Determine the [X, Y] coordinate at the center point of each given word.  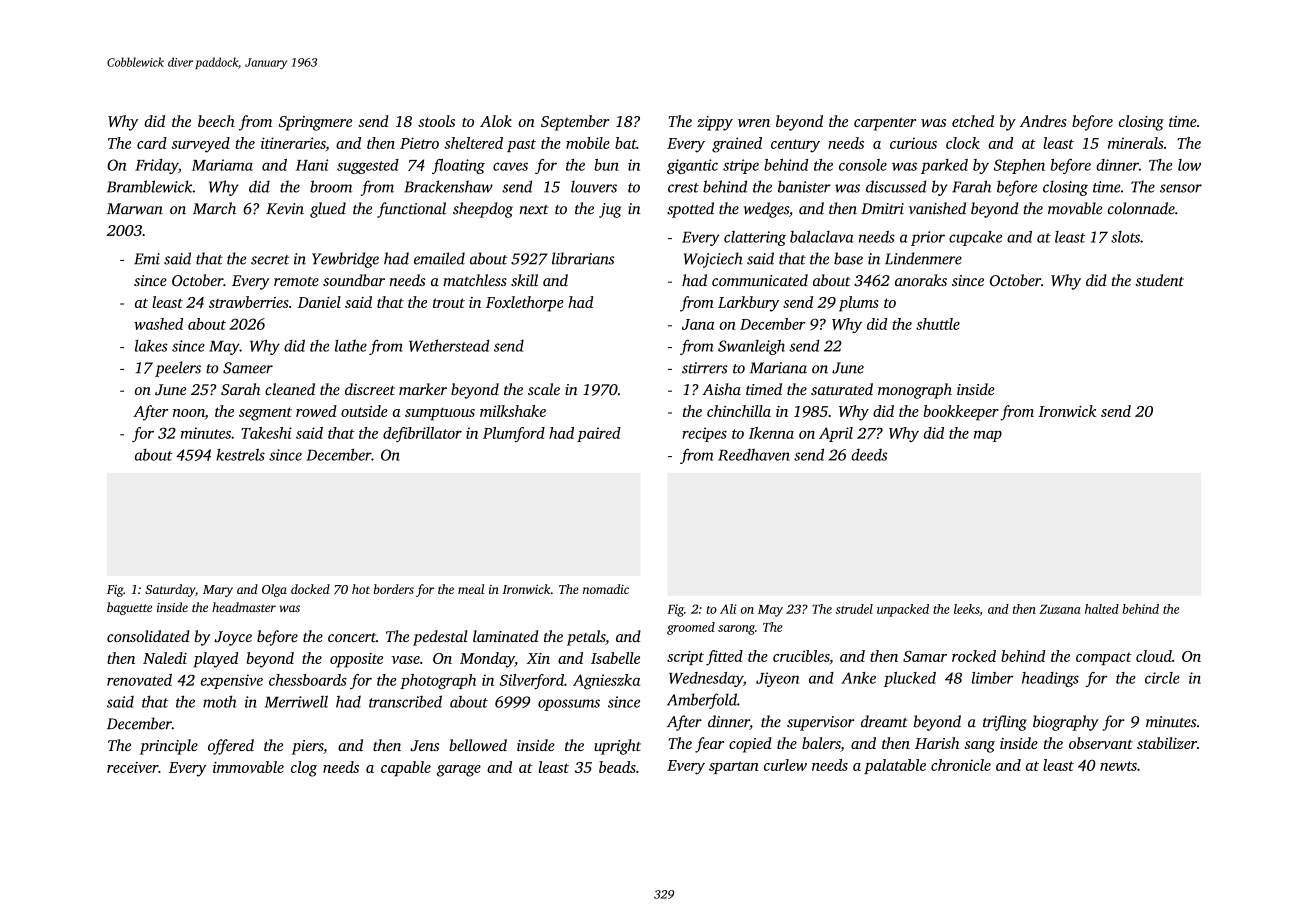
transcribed [405, 701]
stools [436, 121]
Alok [496, 121]
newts [1118, 766]
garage [459, 771]
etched [973, 121]
